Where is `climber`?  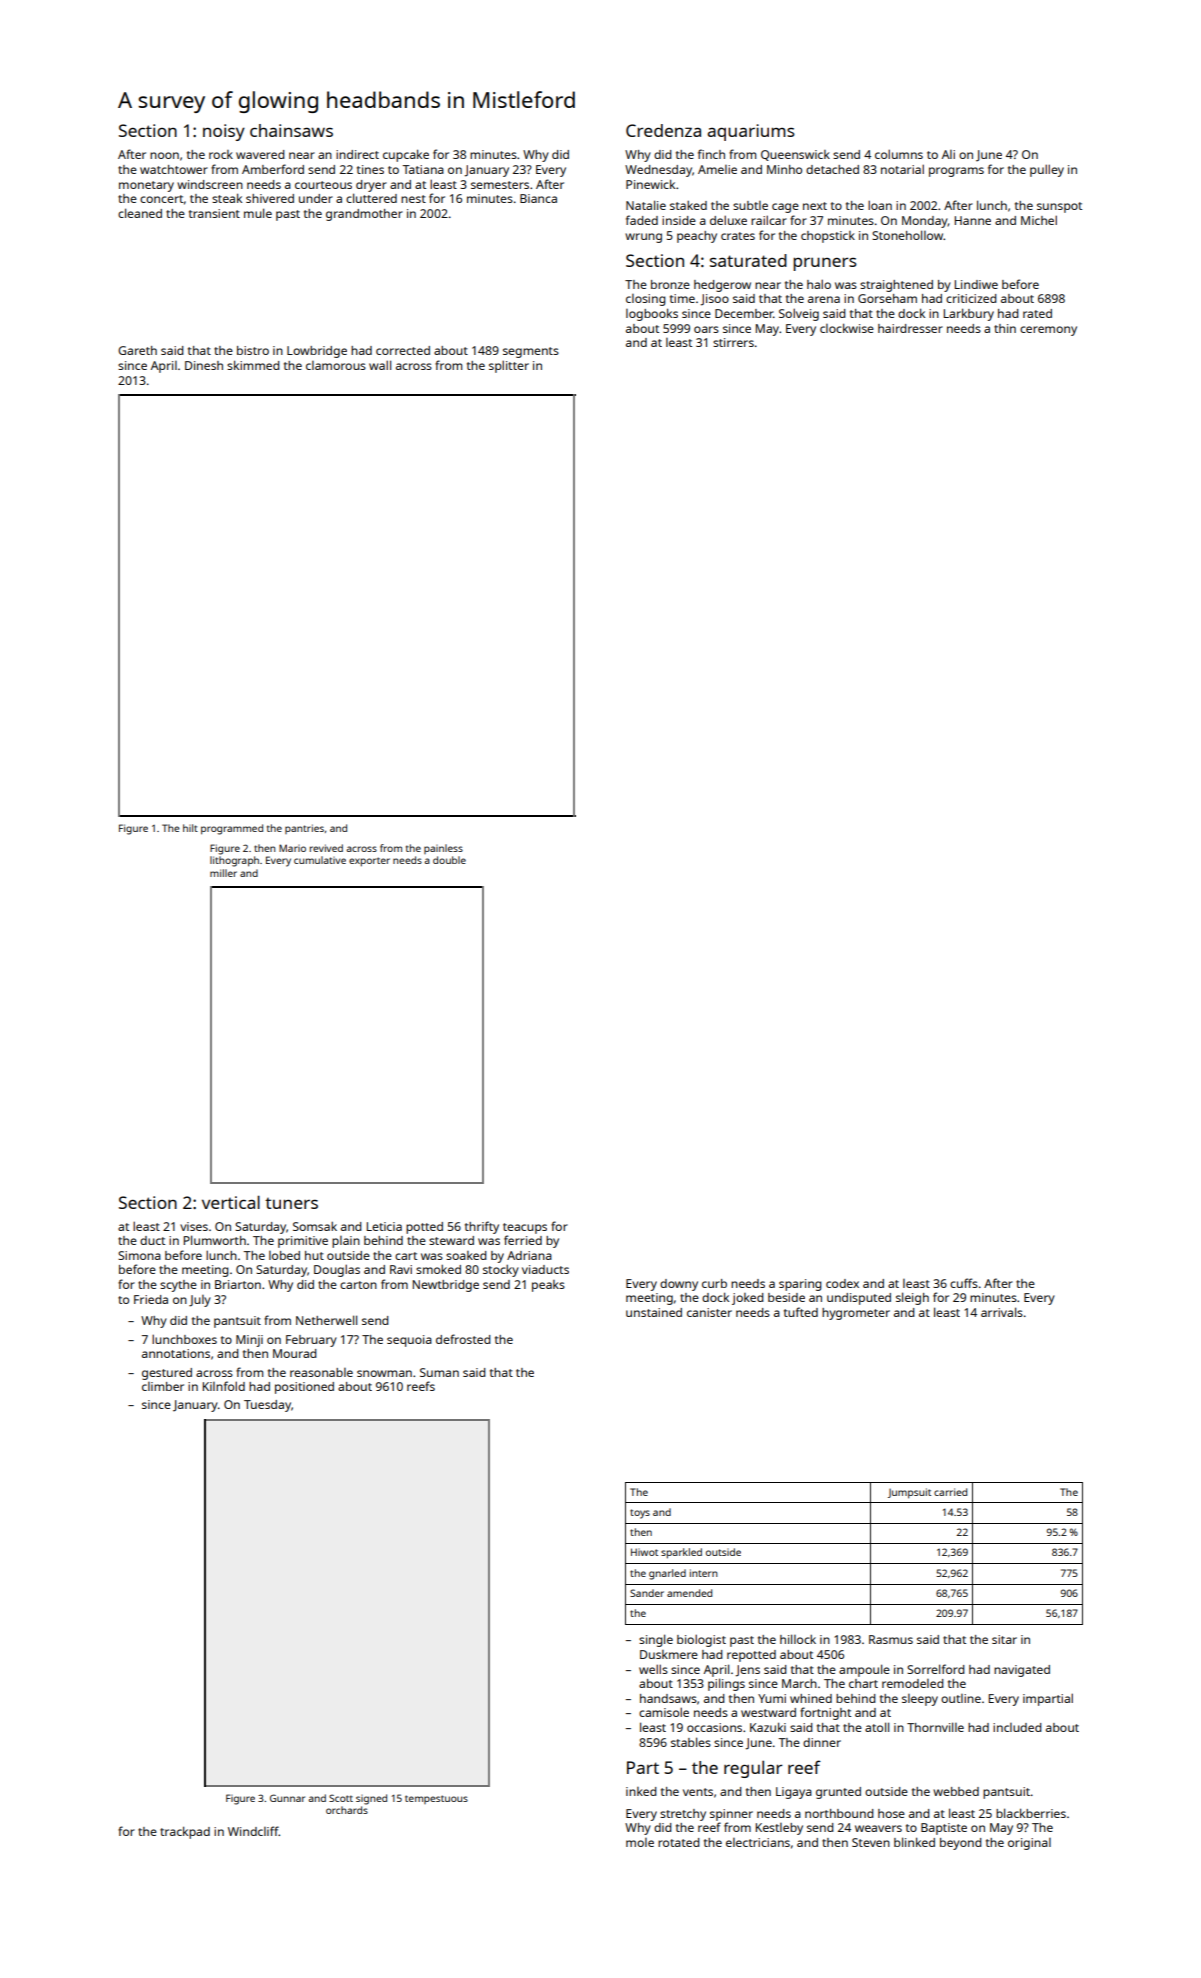
climber is located at coordinates (163, 1386).
